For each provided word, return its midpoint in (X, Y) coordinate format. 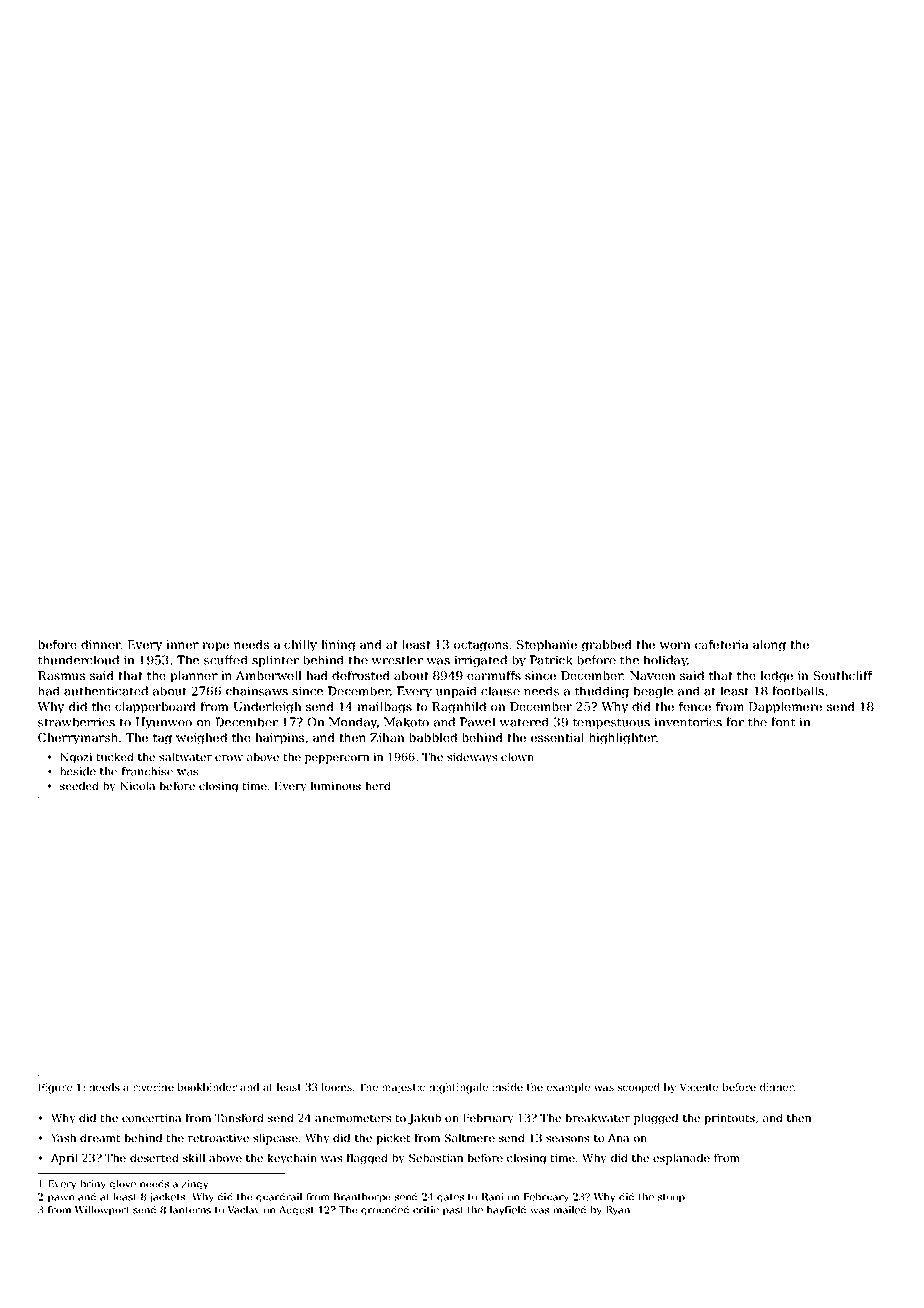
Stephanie (547, 646)
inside (507, 1087)
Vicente (699, 1087)
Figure (55, 1088)
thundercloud (78, 660)
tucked (115, 756)
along (769, 646)
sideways (472, 758)
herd (378, 785)
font (783, 722)
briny (93, 1185)
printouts (729, 1119)
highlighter (622, 739)
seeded (79, 785)
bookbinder (207, 1087)
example (568, 1088)
